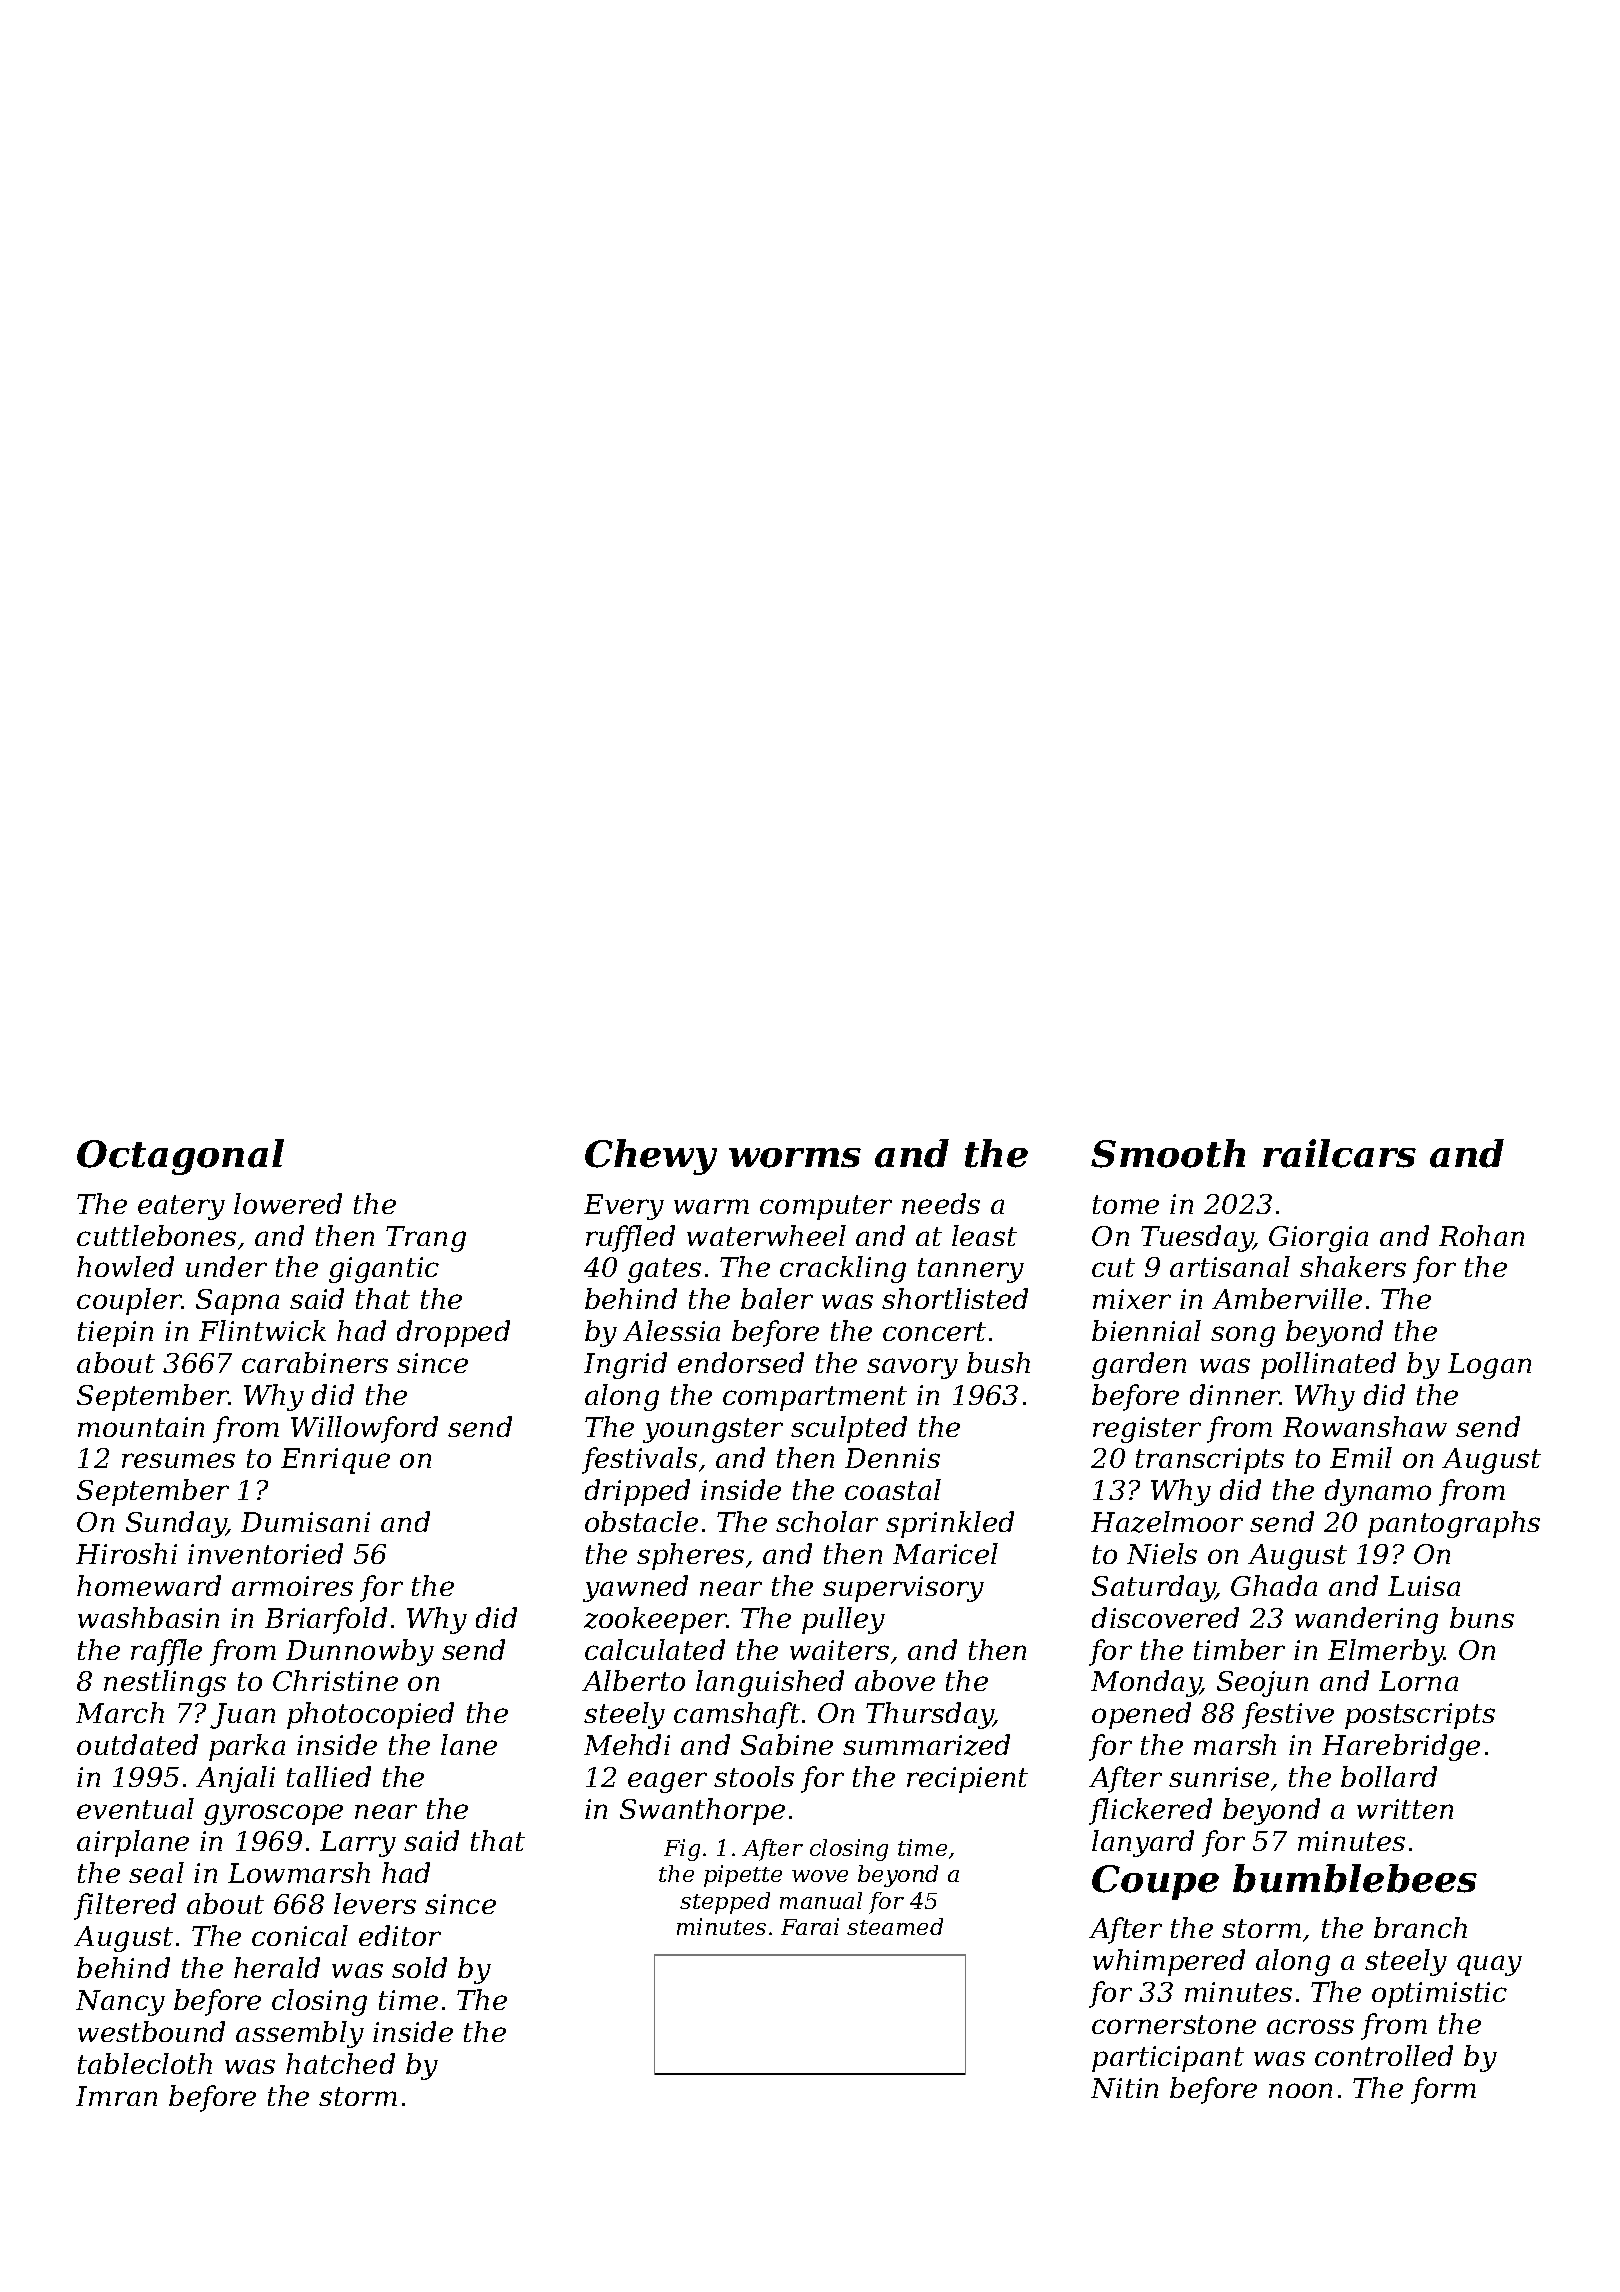 Image resolution: width=1620 pixels, height=2292 pixels. What do you see at coordinates (1339, 1153) in the document?
I see `railcars` at bounding box center [1339, 1153].
